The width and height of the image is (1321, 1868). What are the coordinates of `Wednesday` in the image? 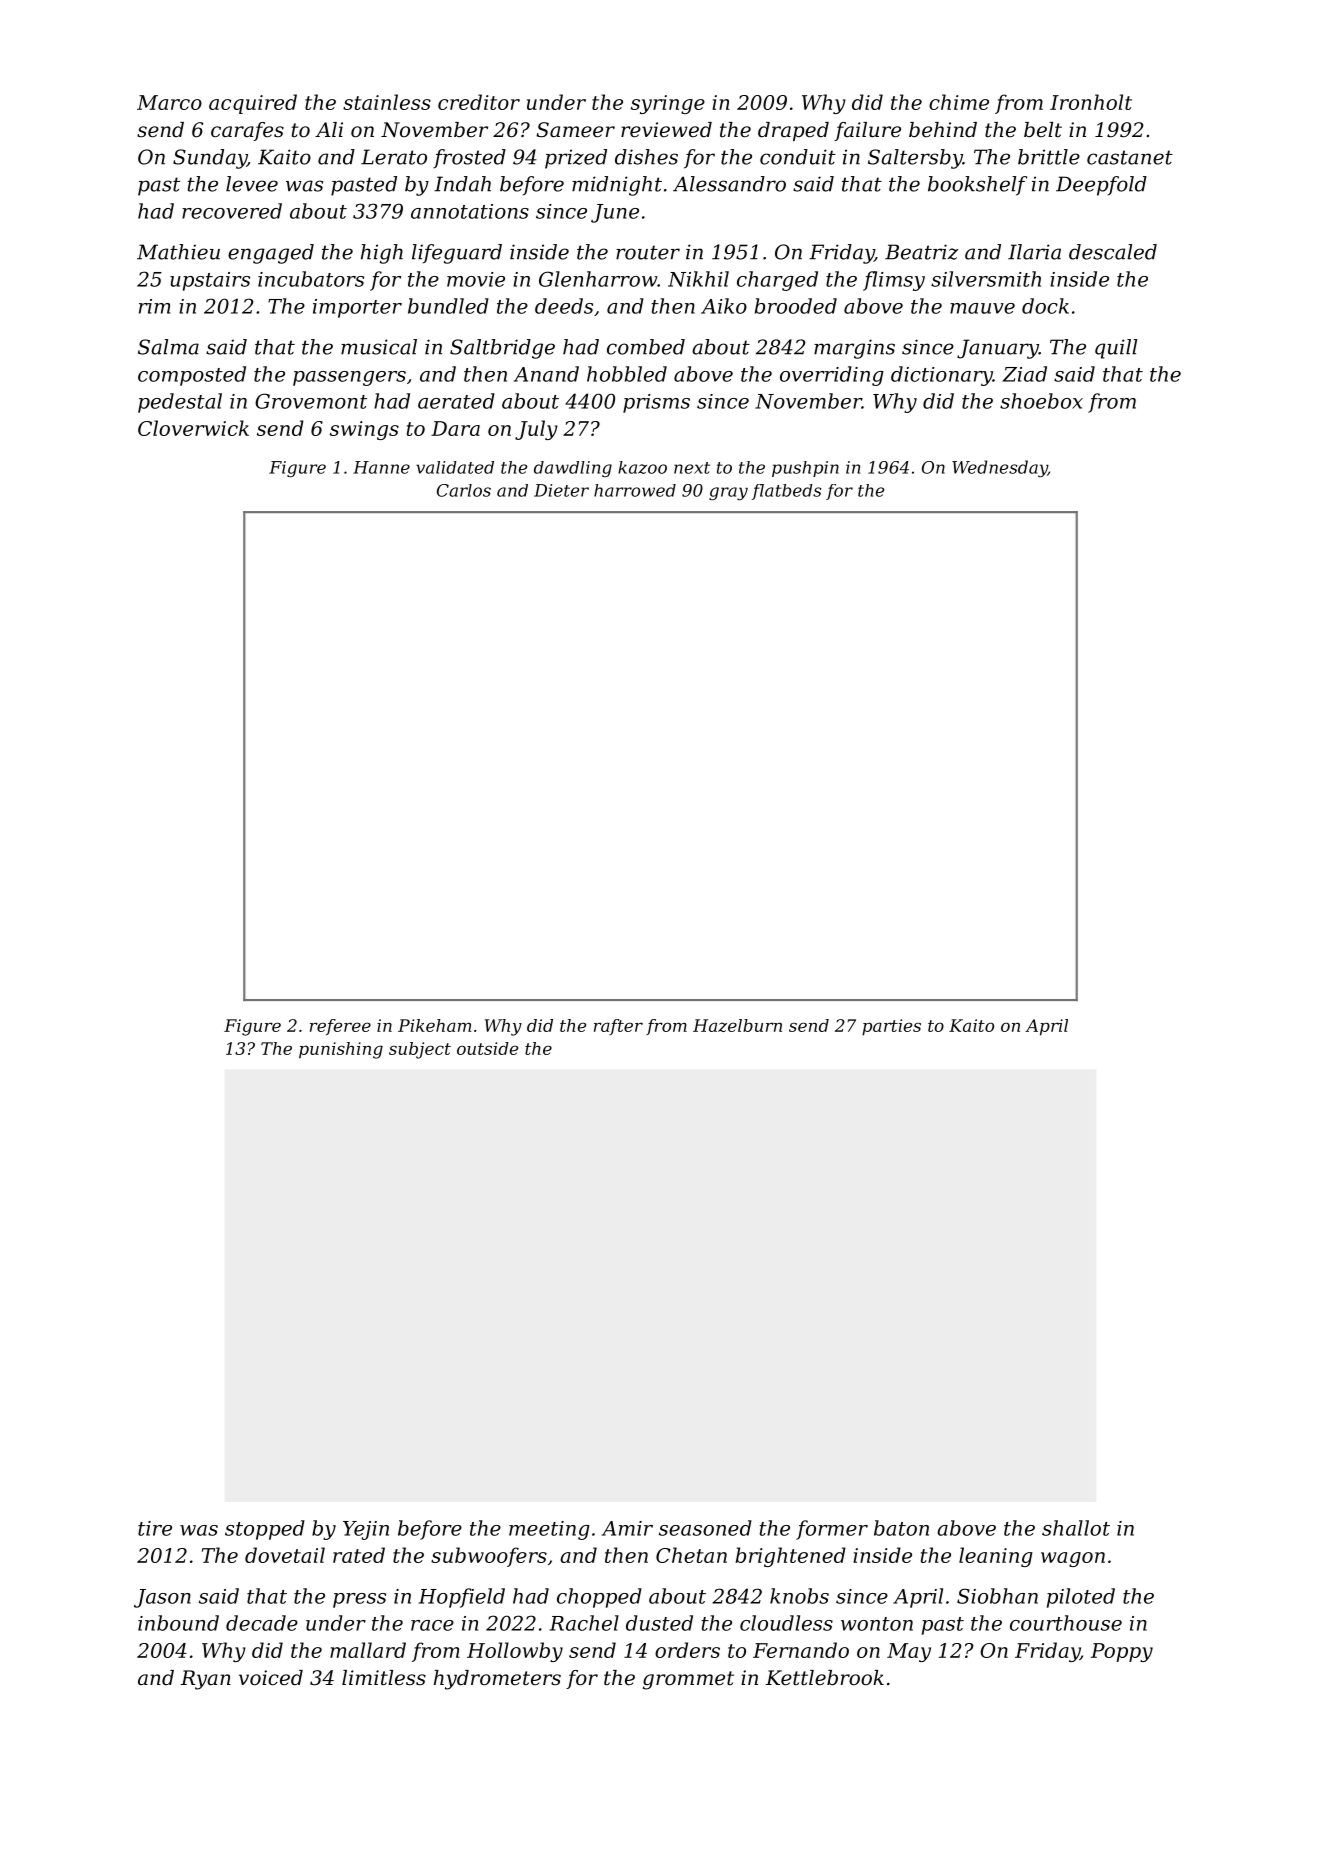 It's located at (1000, 468).
